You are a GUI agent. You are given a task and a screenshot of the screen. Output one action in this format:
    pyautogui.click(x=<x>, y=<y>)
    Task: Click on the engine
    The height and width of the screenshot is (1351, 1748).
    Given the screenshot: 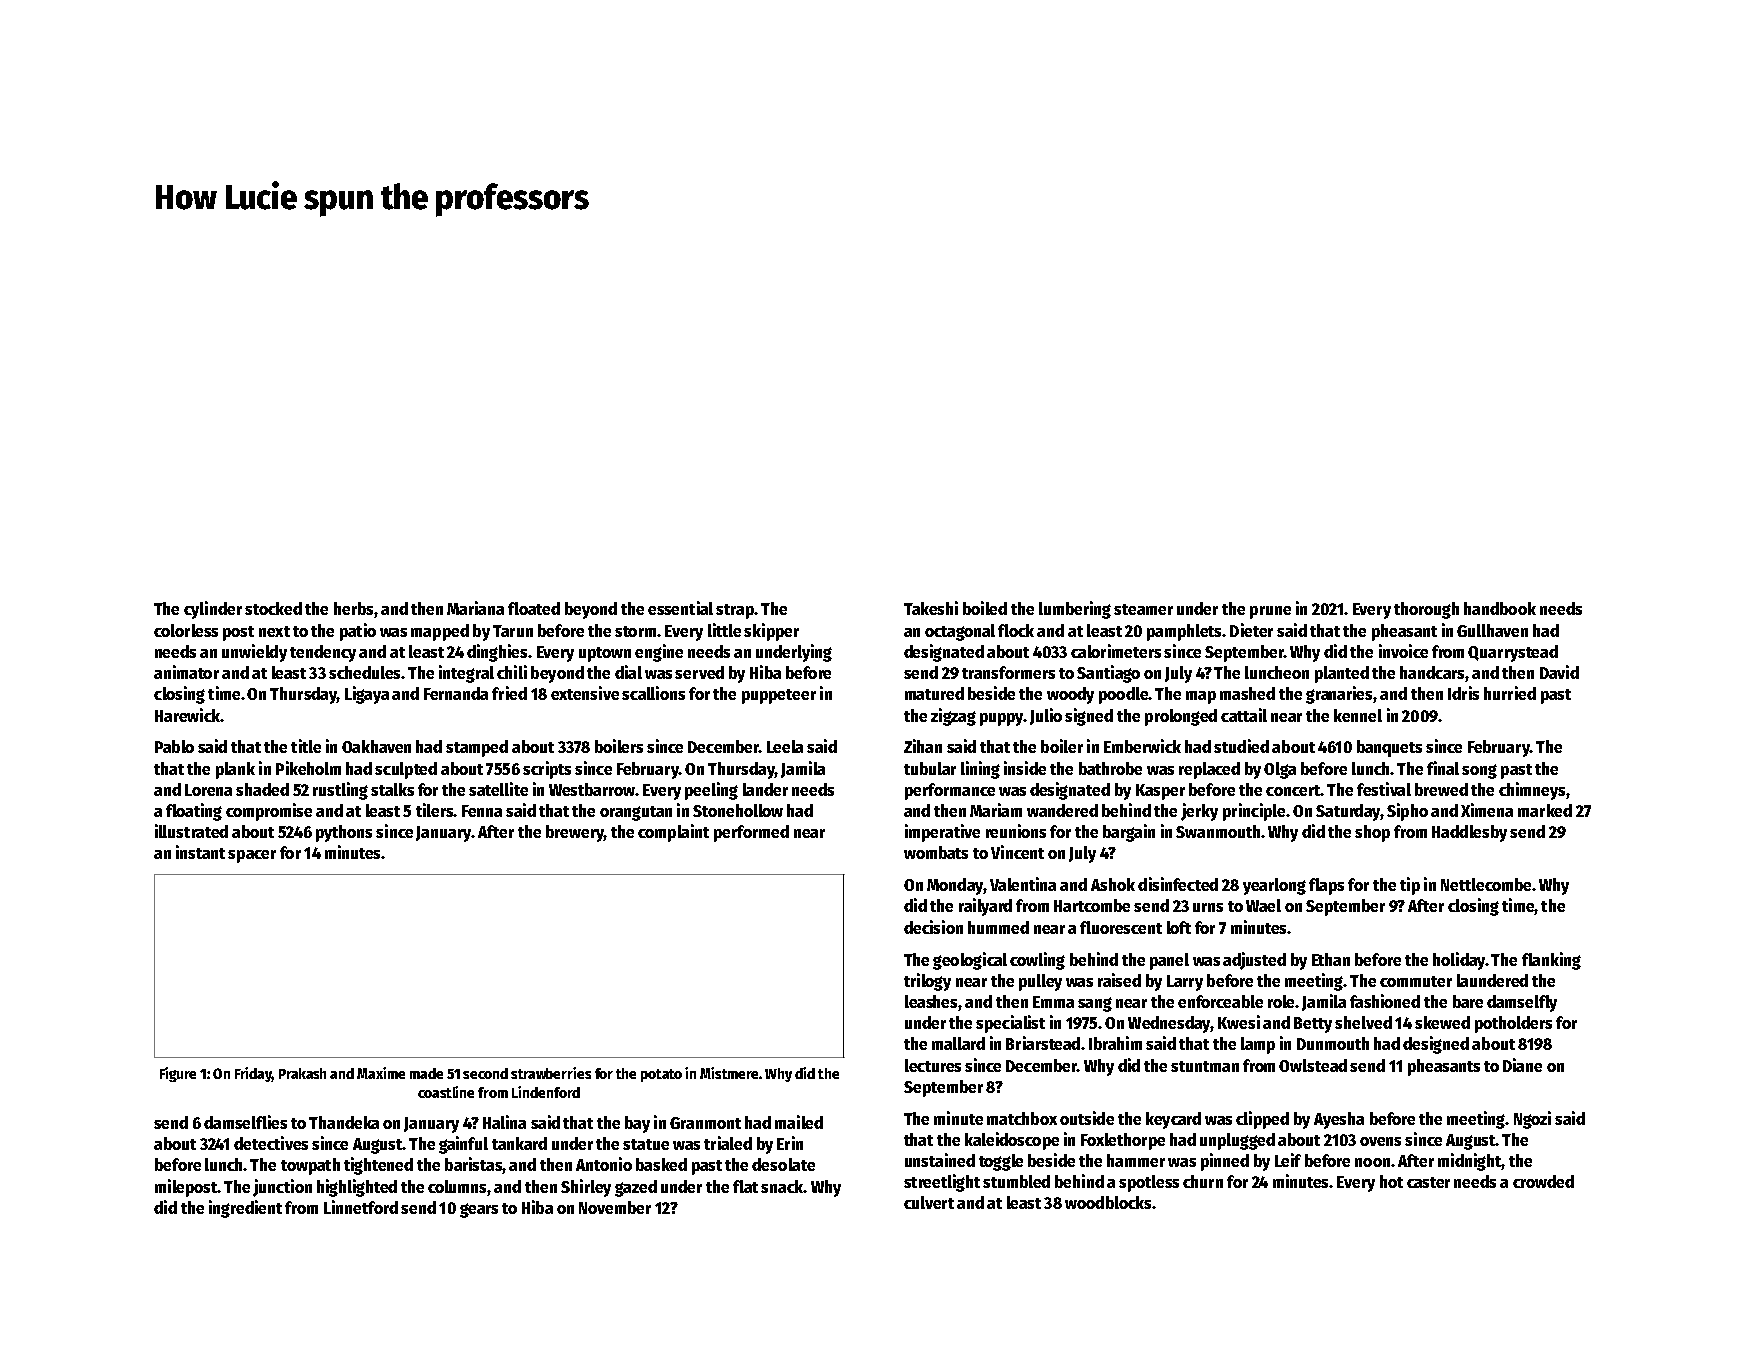 What is the action you would take?
    pyautogui.click(x=659, y=653)
